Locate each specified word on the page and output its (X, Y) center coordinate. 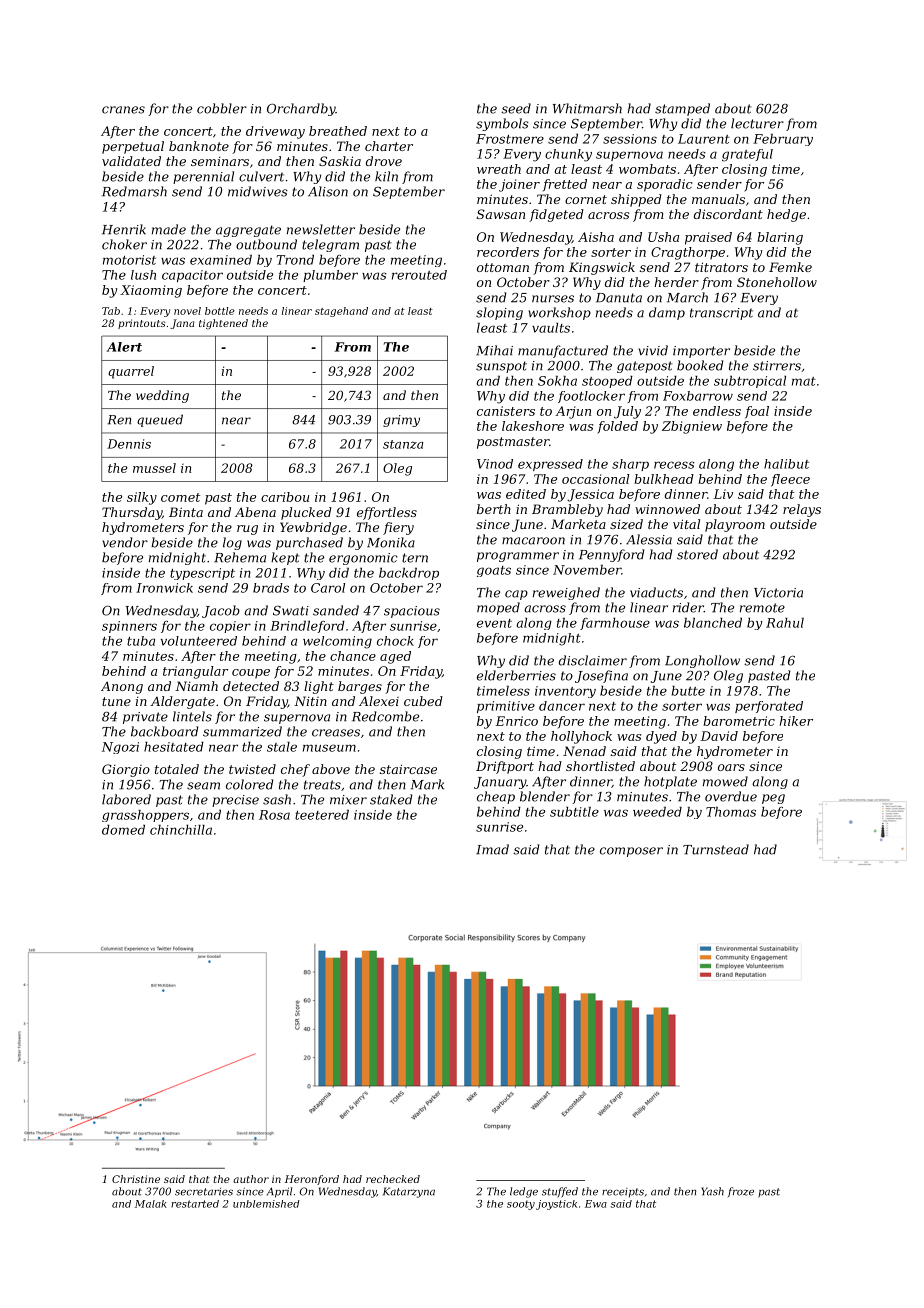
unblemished (266, 1204)
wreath (499, 169)
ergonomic (363, 559)
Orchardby (301, 109)
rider (688, 607)
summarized (242, 731)
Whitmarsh (587, 108)
